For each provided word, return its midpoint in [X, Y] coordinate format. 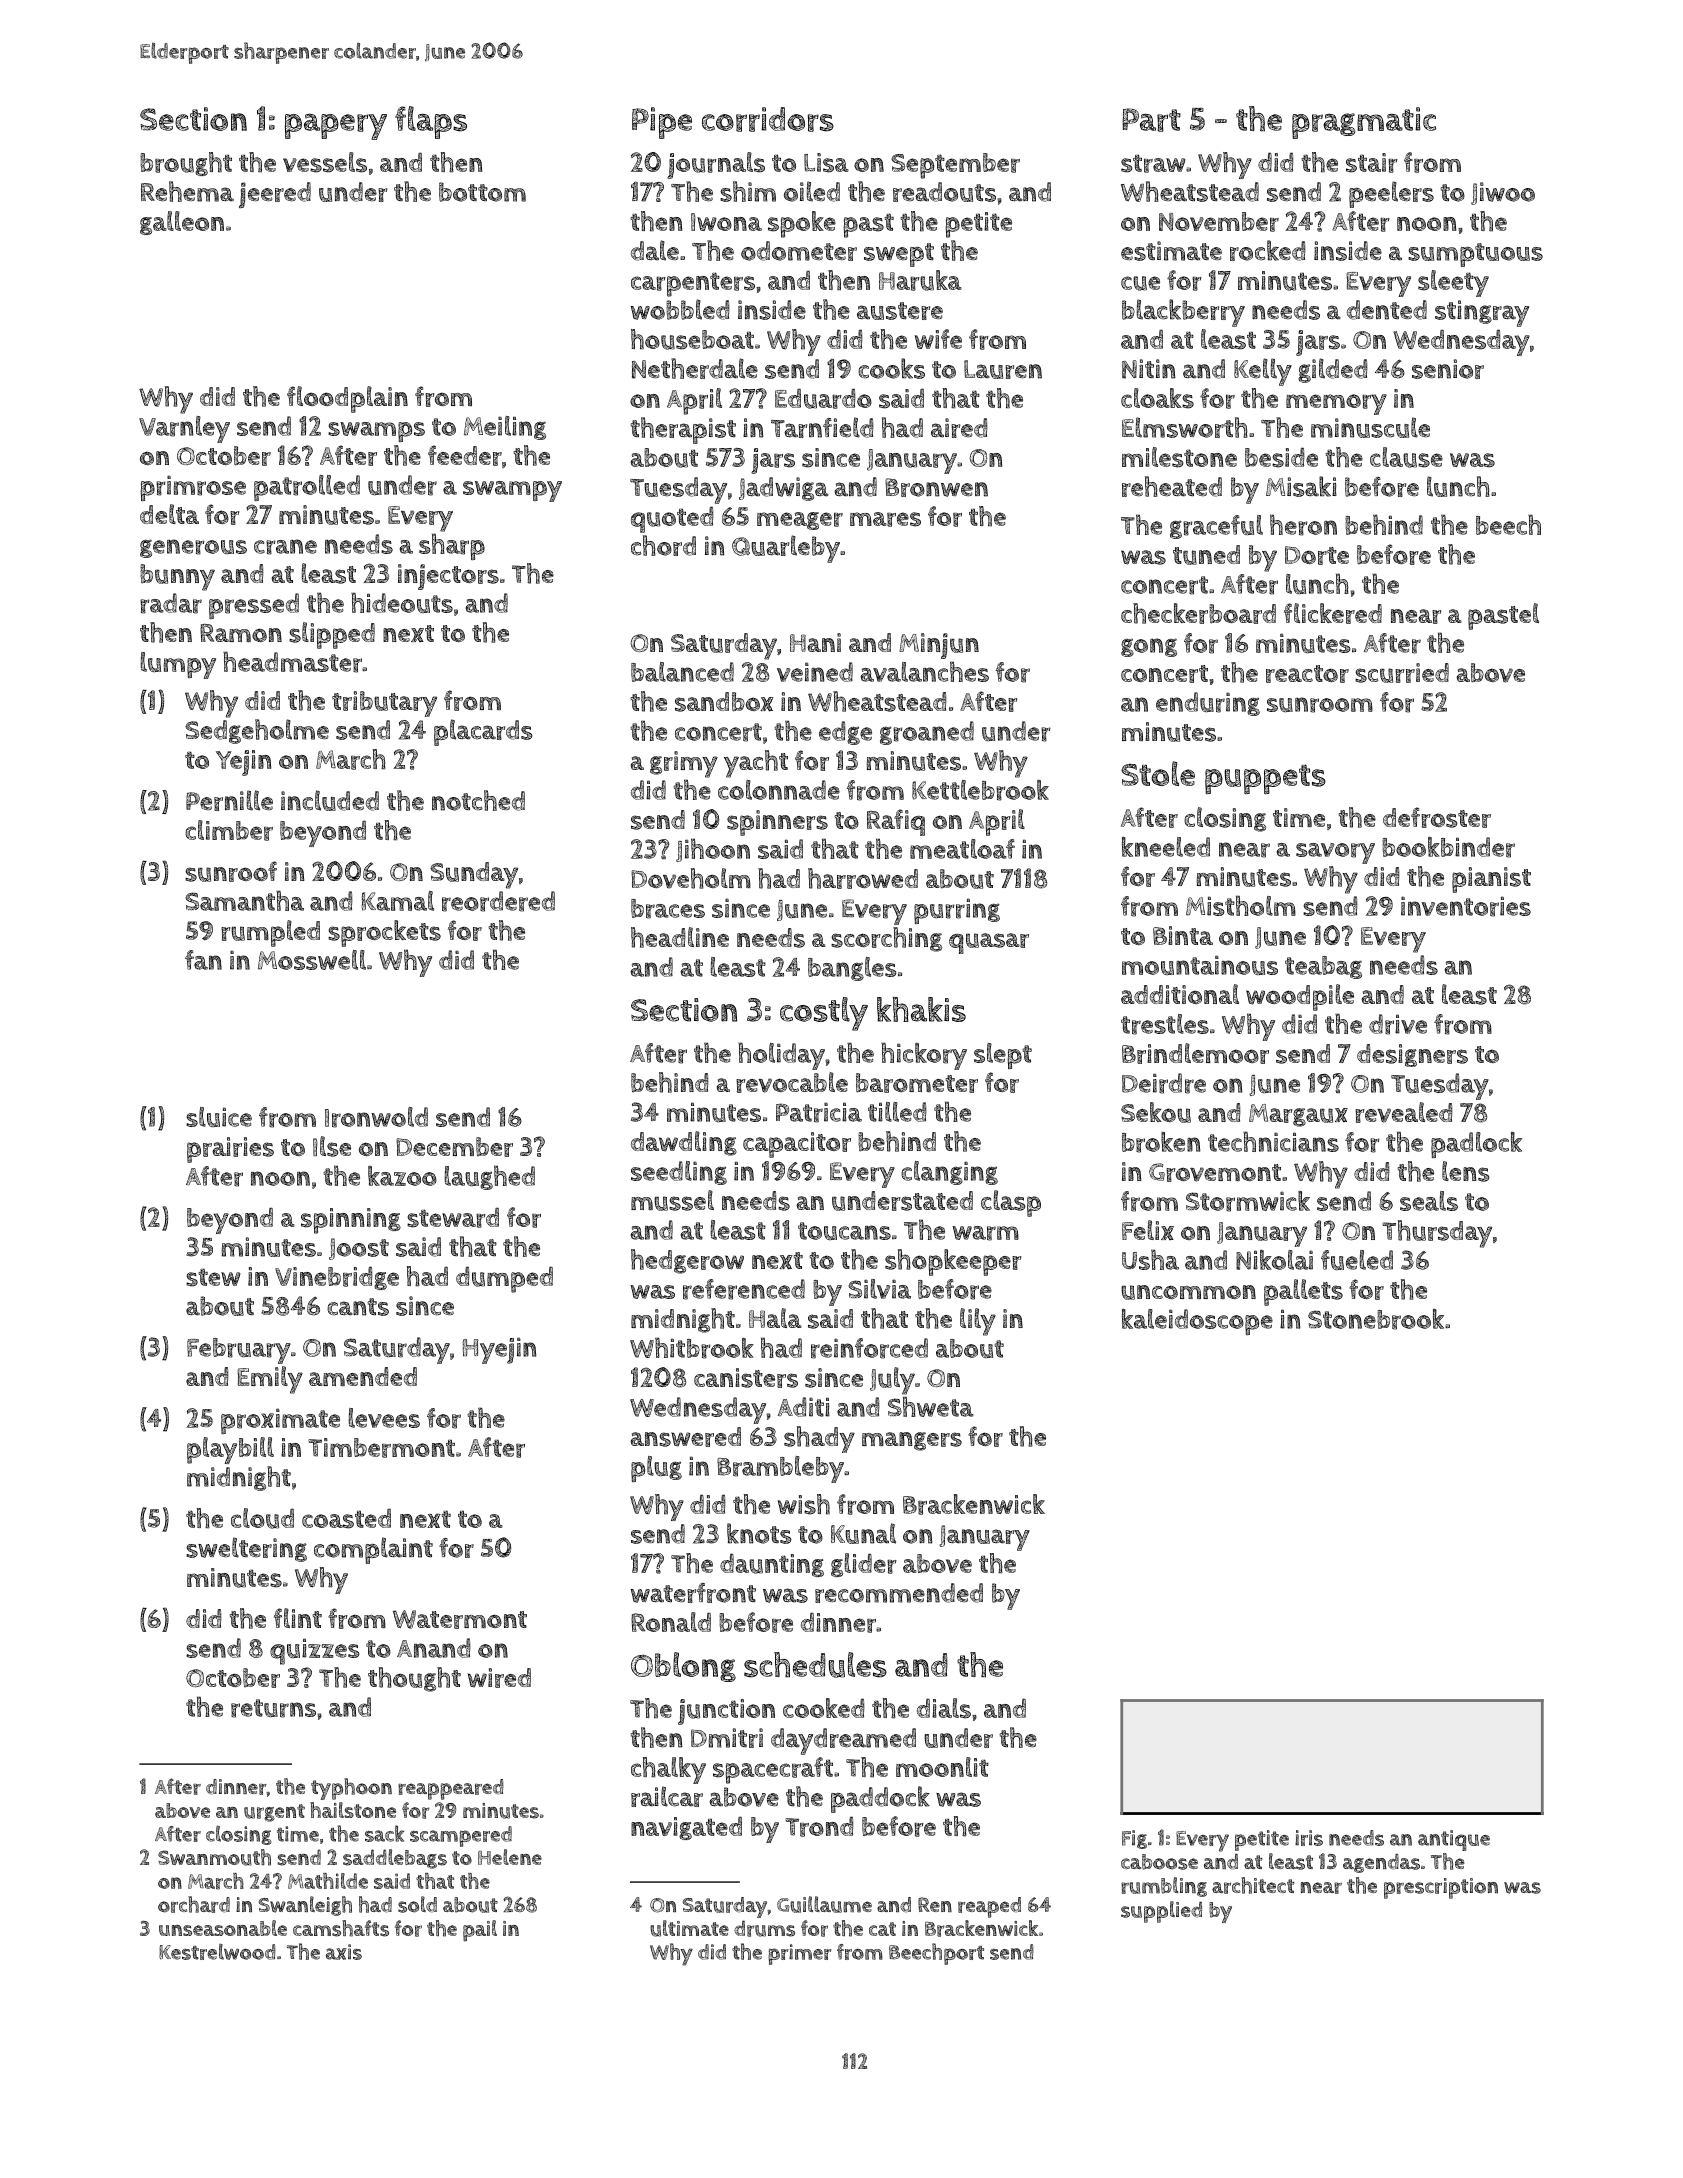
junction [726, 1712]
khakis [921, 1009]
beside [1281, 458]
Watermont [460, 1619]
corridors [768, 119]
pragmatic [1364, 123]
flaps [431, 122]
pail [480, 1931]
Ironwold [376, 1117]
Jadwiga [784, 489]
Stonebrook [1376, 1319]
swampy [512, 491]
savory [1335, 853]
